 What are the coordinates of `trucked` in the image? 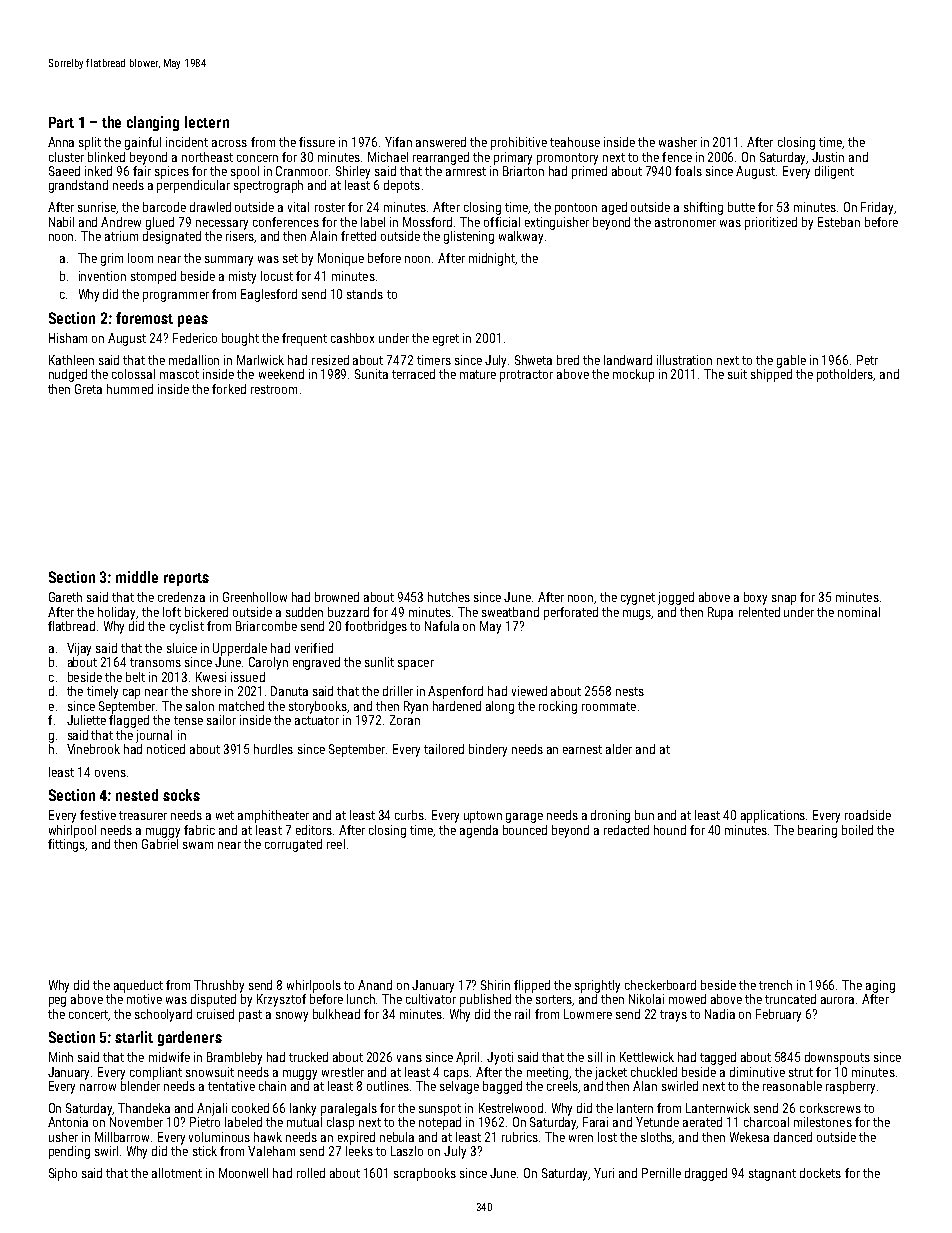 It's located at (308, 1057).
